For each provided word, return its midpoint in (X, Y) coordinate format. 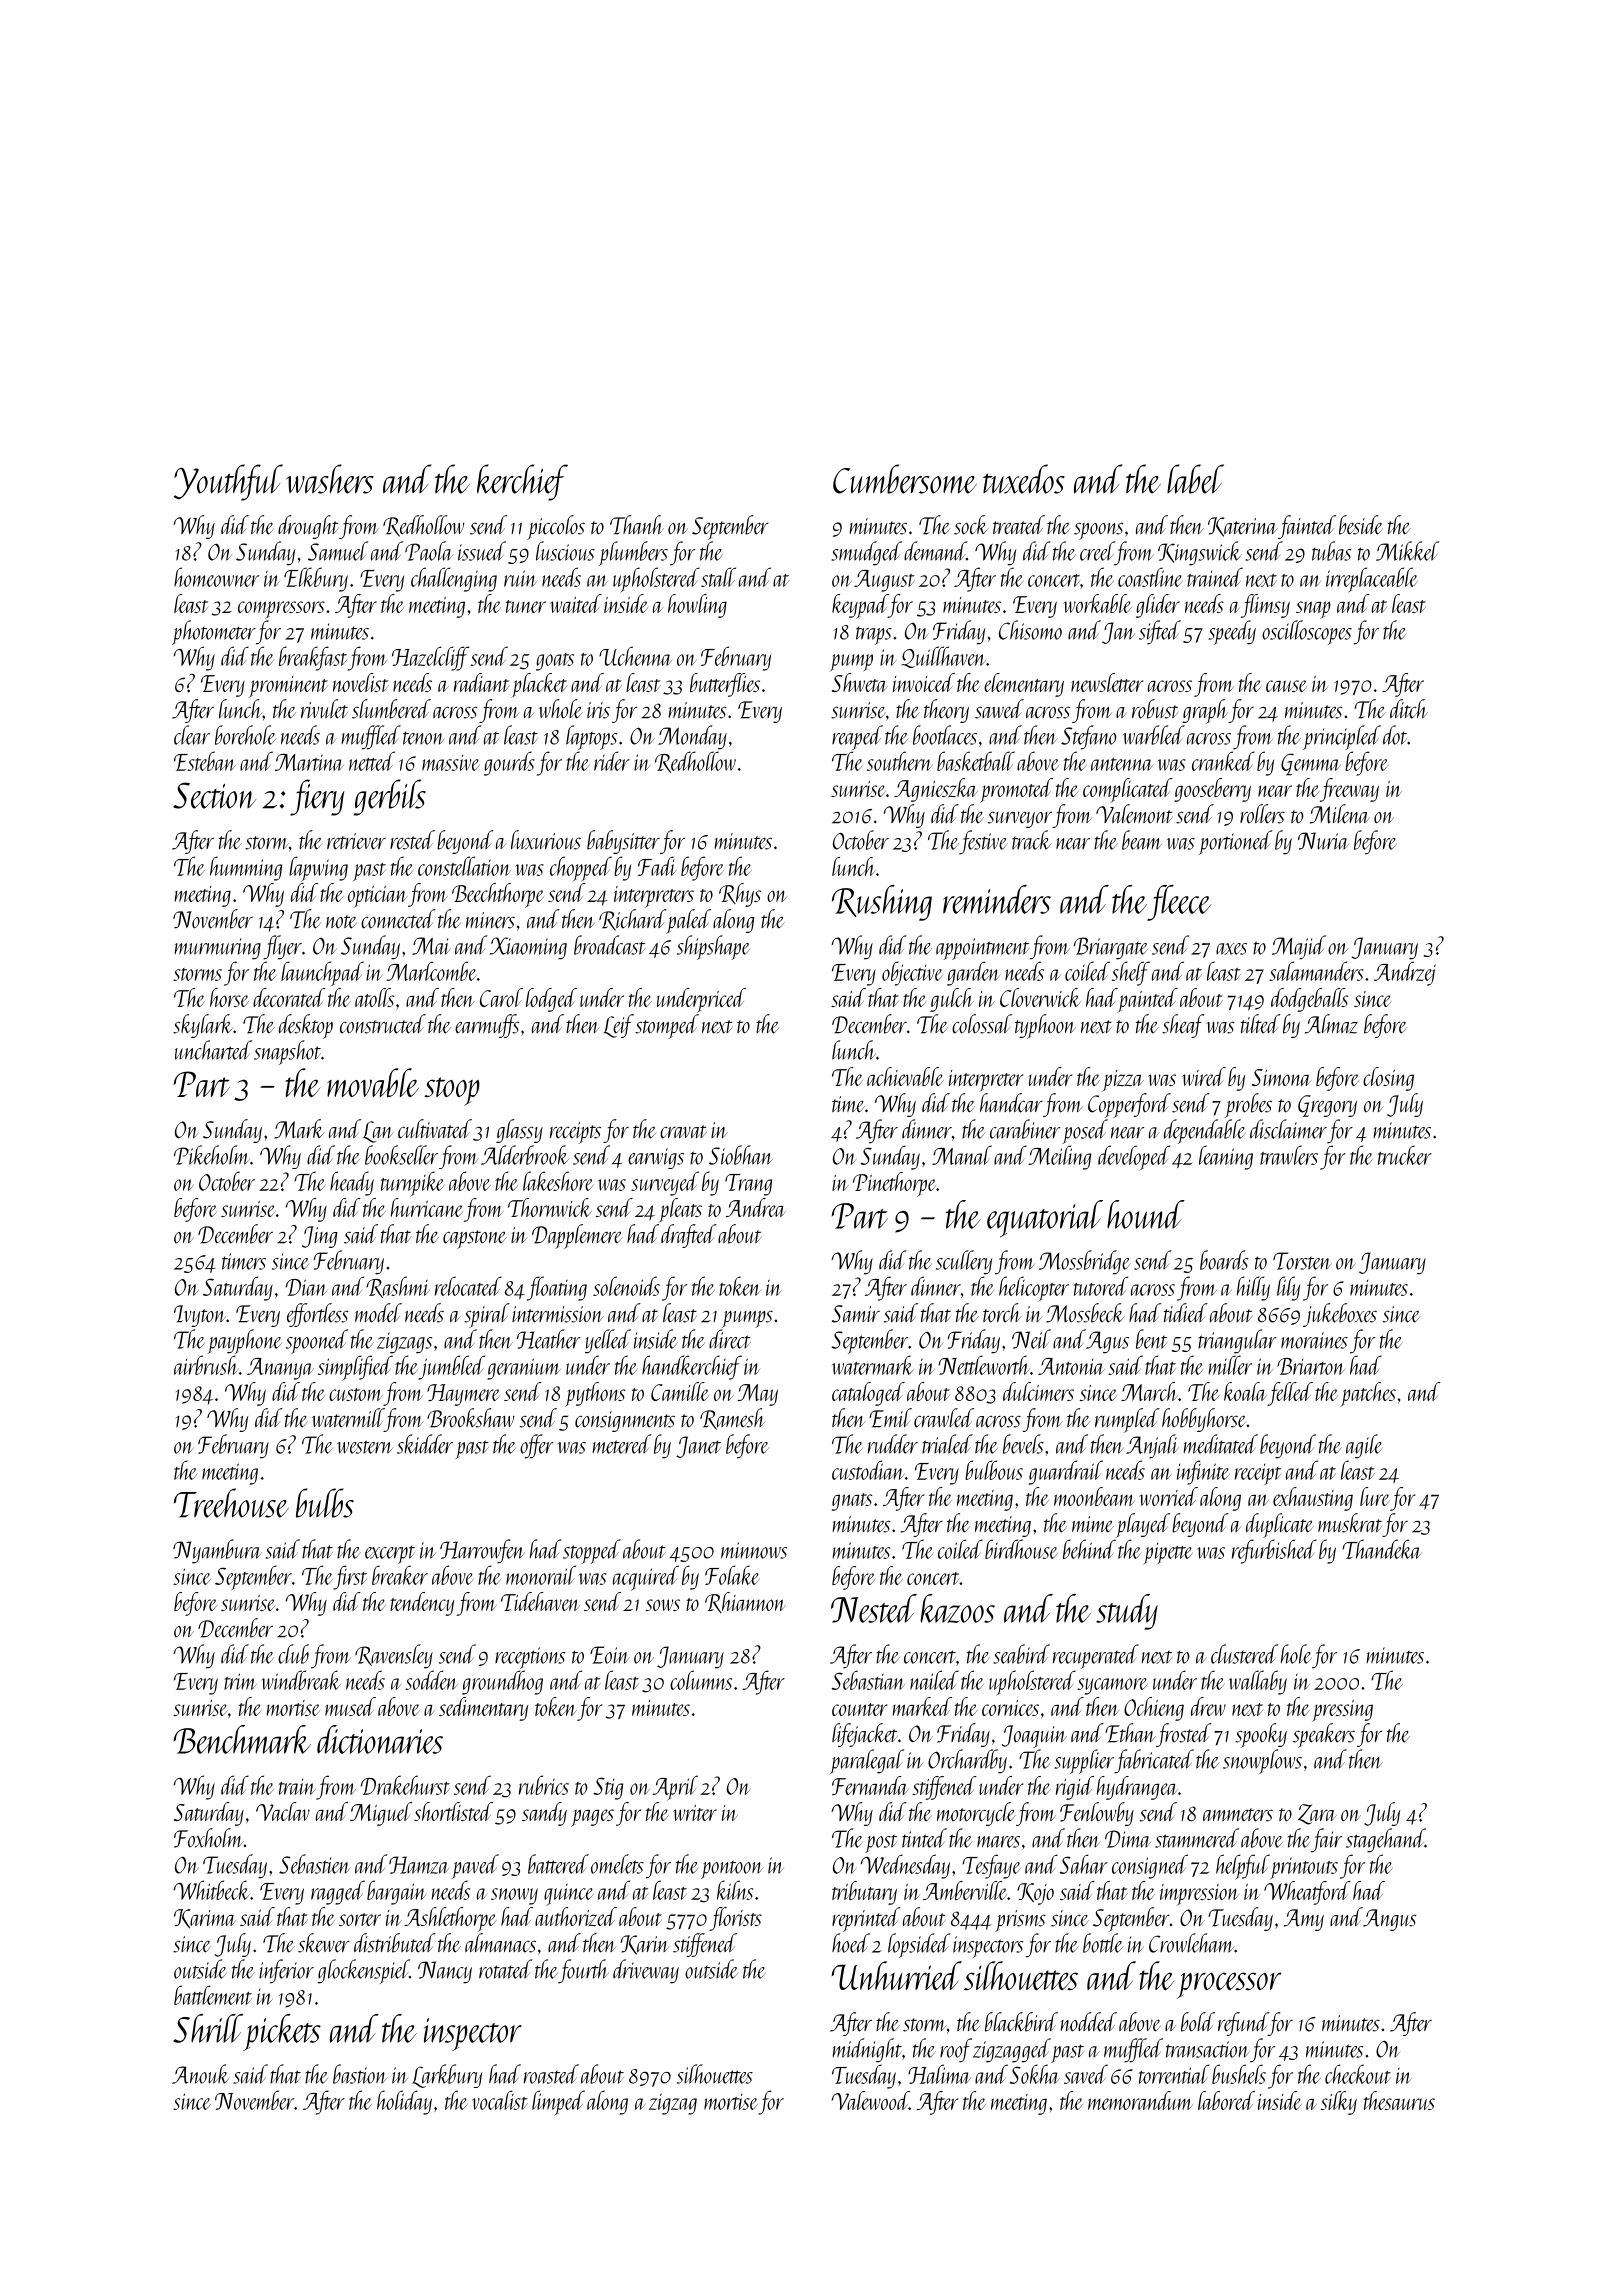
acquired (646, 1578)
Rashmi (398, 1287)
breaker (400, 1575)
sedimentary (483, 1709)
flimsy (1265, 606)
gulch (952, 1000)
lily (1288, 1288)
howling (697, 606)
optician (377, 897)
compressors (281, 610)
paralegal (867, 1761)
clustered (1244, 1654)
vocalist (500, 2100)
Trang (748, 1185)
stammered (1197, 1838)
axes (1231, 949)
